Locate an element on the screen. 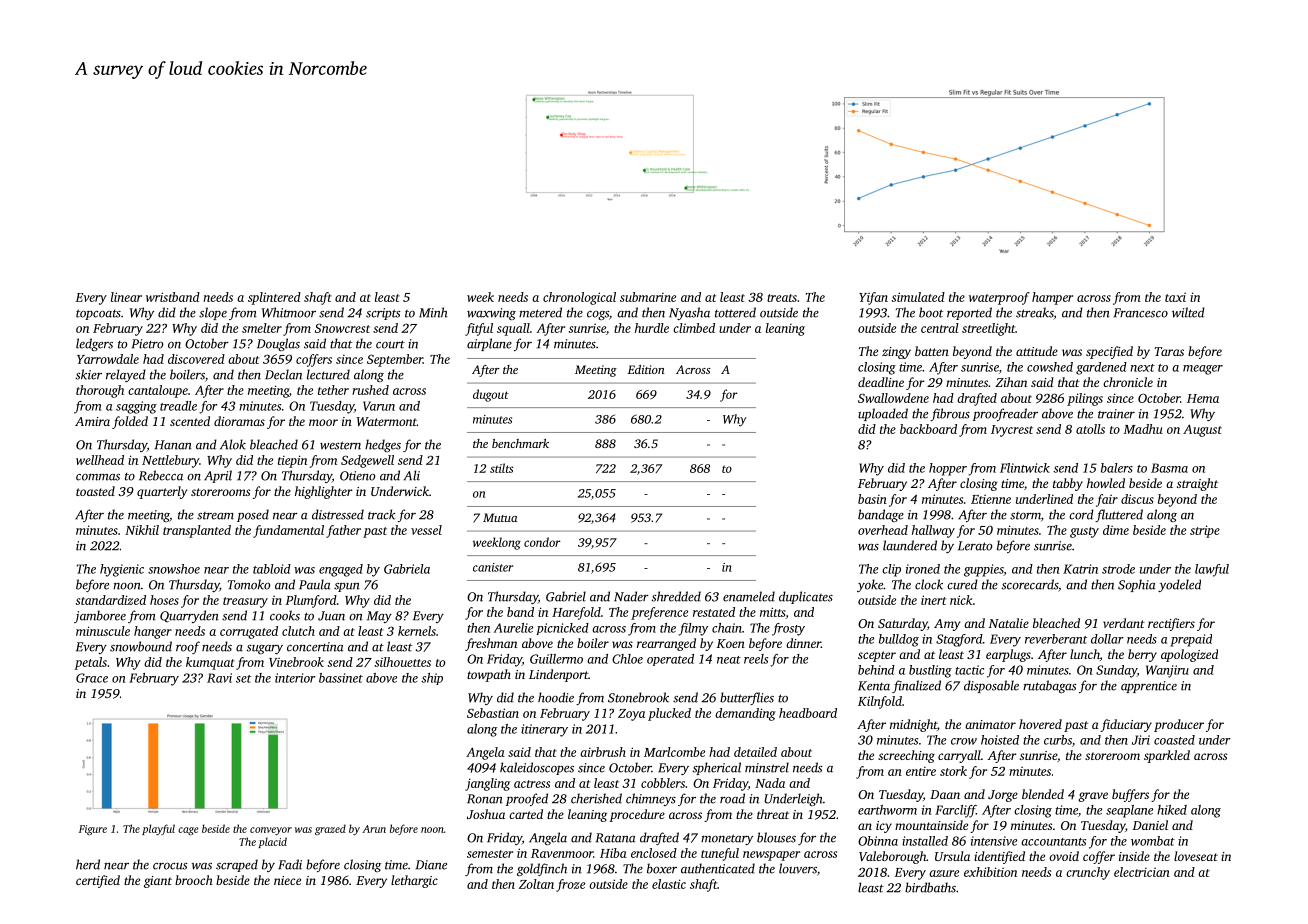 The height and width of the screenshot is (924, 1308). towpath is located at coordinates (489, 675).
